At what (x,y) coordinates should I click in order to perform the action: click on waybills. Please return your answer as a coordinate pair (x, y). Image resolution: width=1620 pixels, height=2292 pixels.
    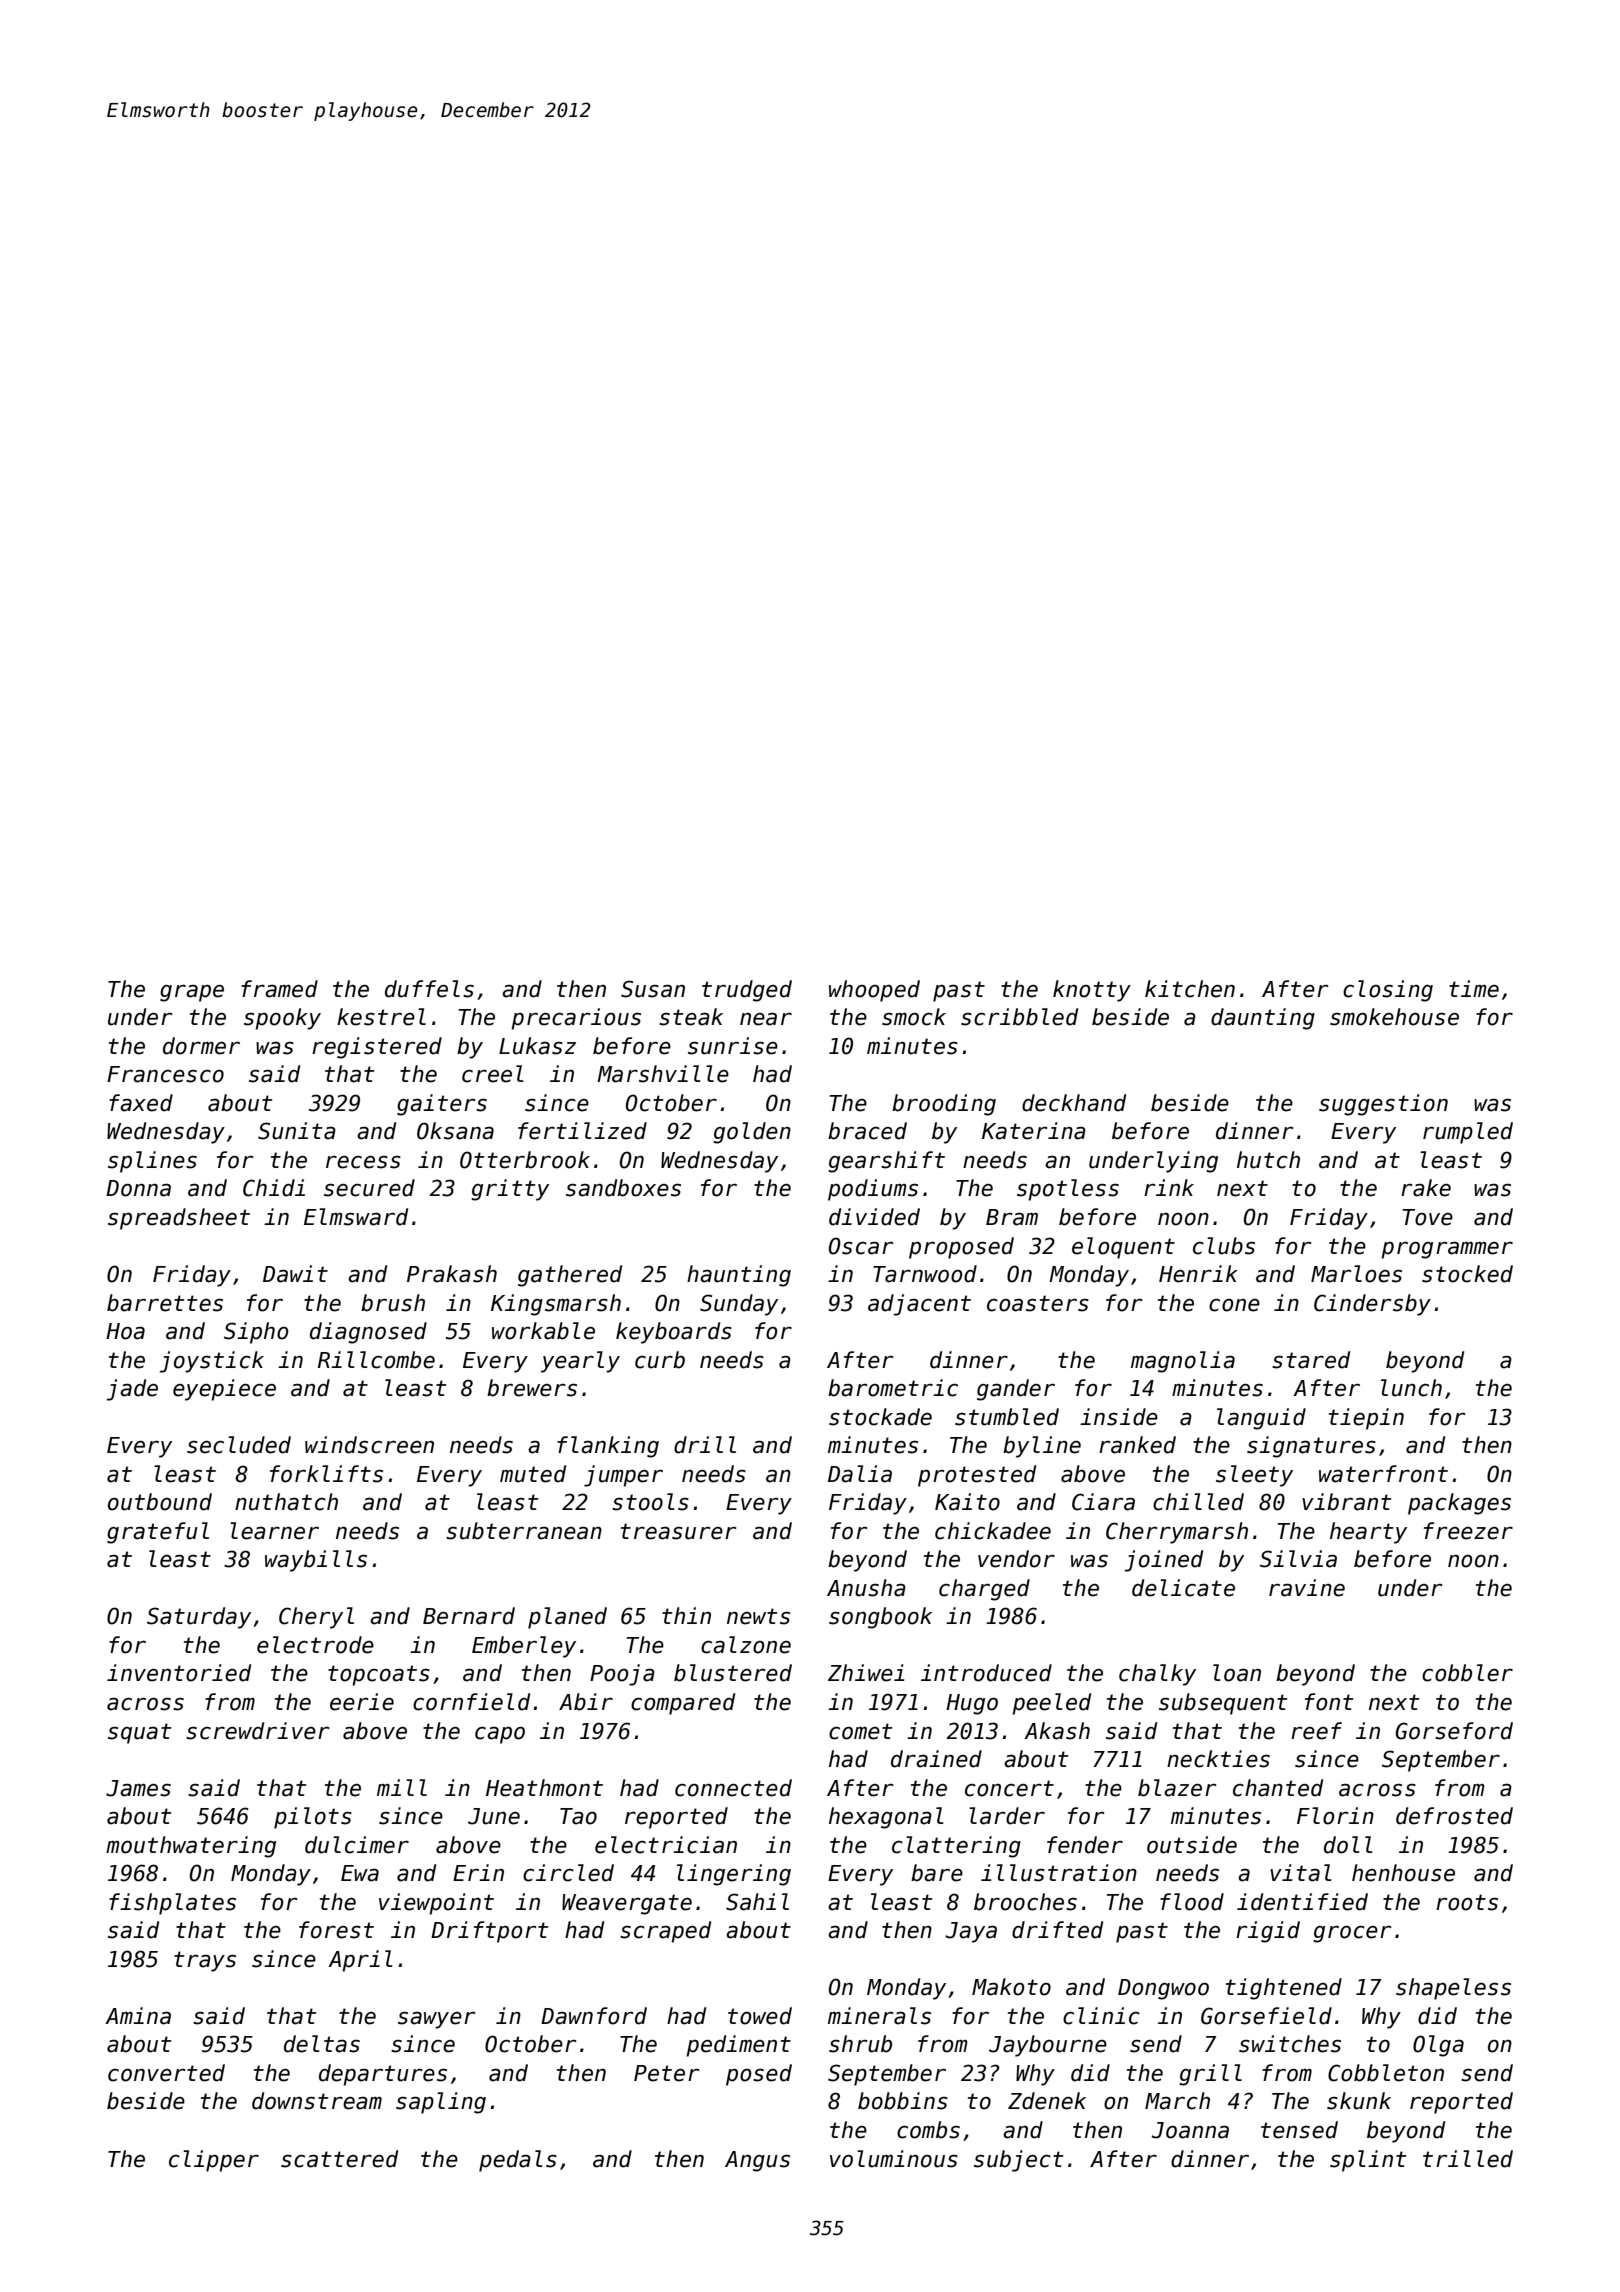
    Looking at the image, I should click on (316, 1561).
